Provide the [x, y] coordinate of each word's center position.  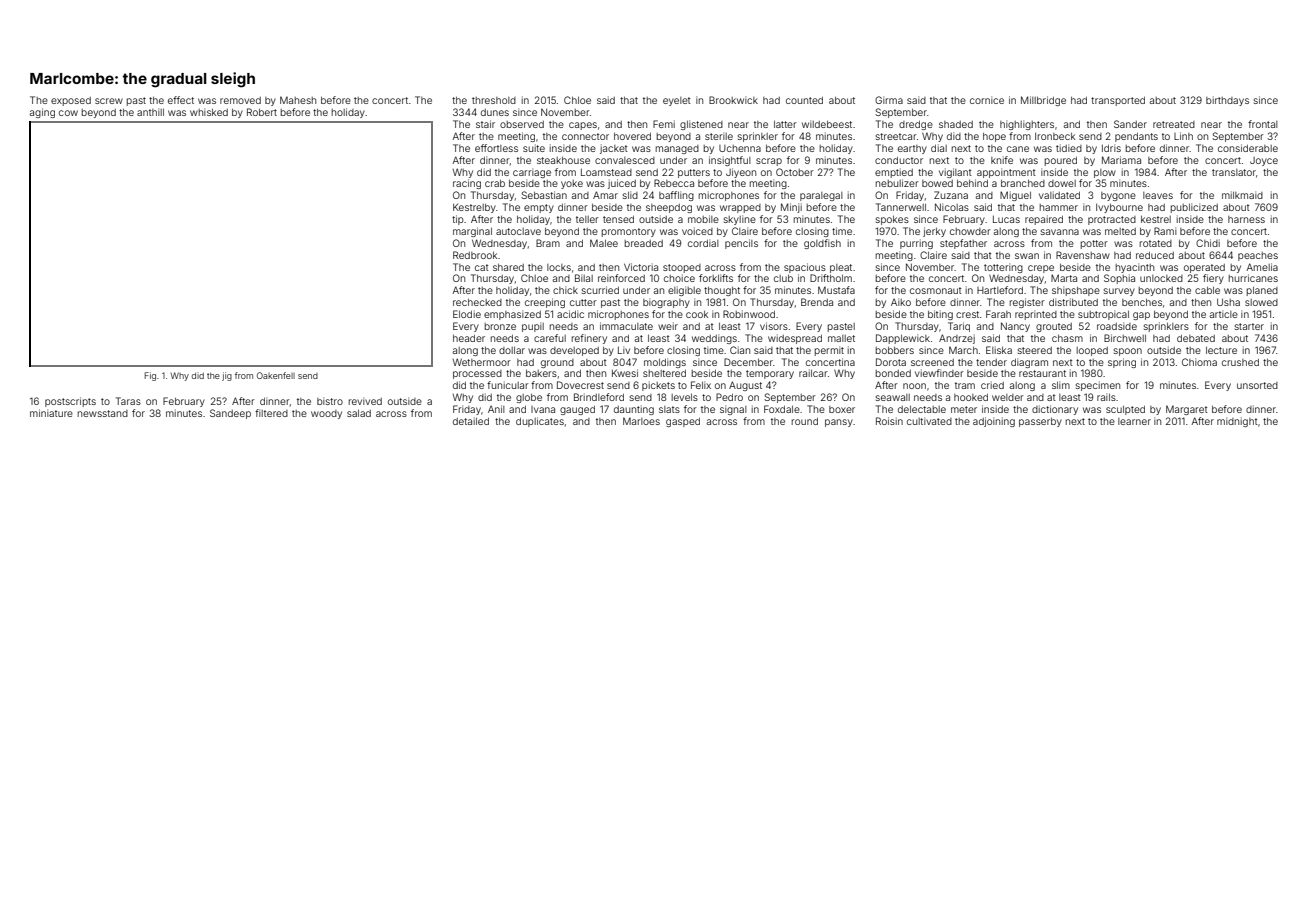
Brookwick [733, 100]
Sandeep [230, 414]
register [1027, 303]
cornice [987, 100]
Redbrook [475, 255]
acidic [570, 314]
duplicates [540, 422]
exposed [71, 101]
